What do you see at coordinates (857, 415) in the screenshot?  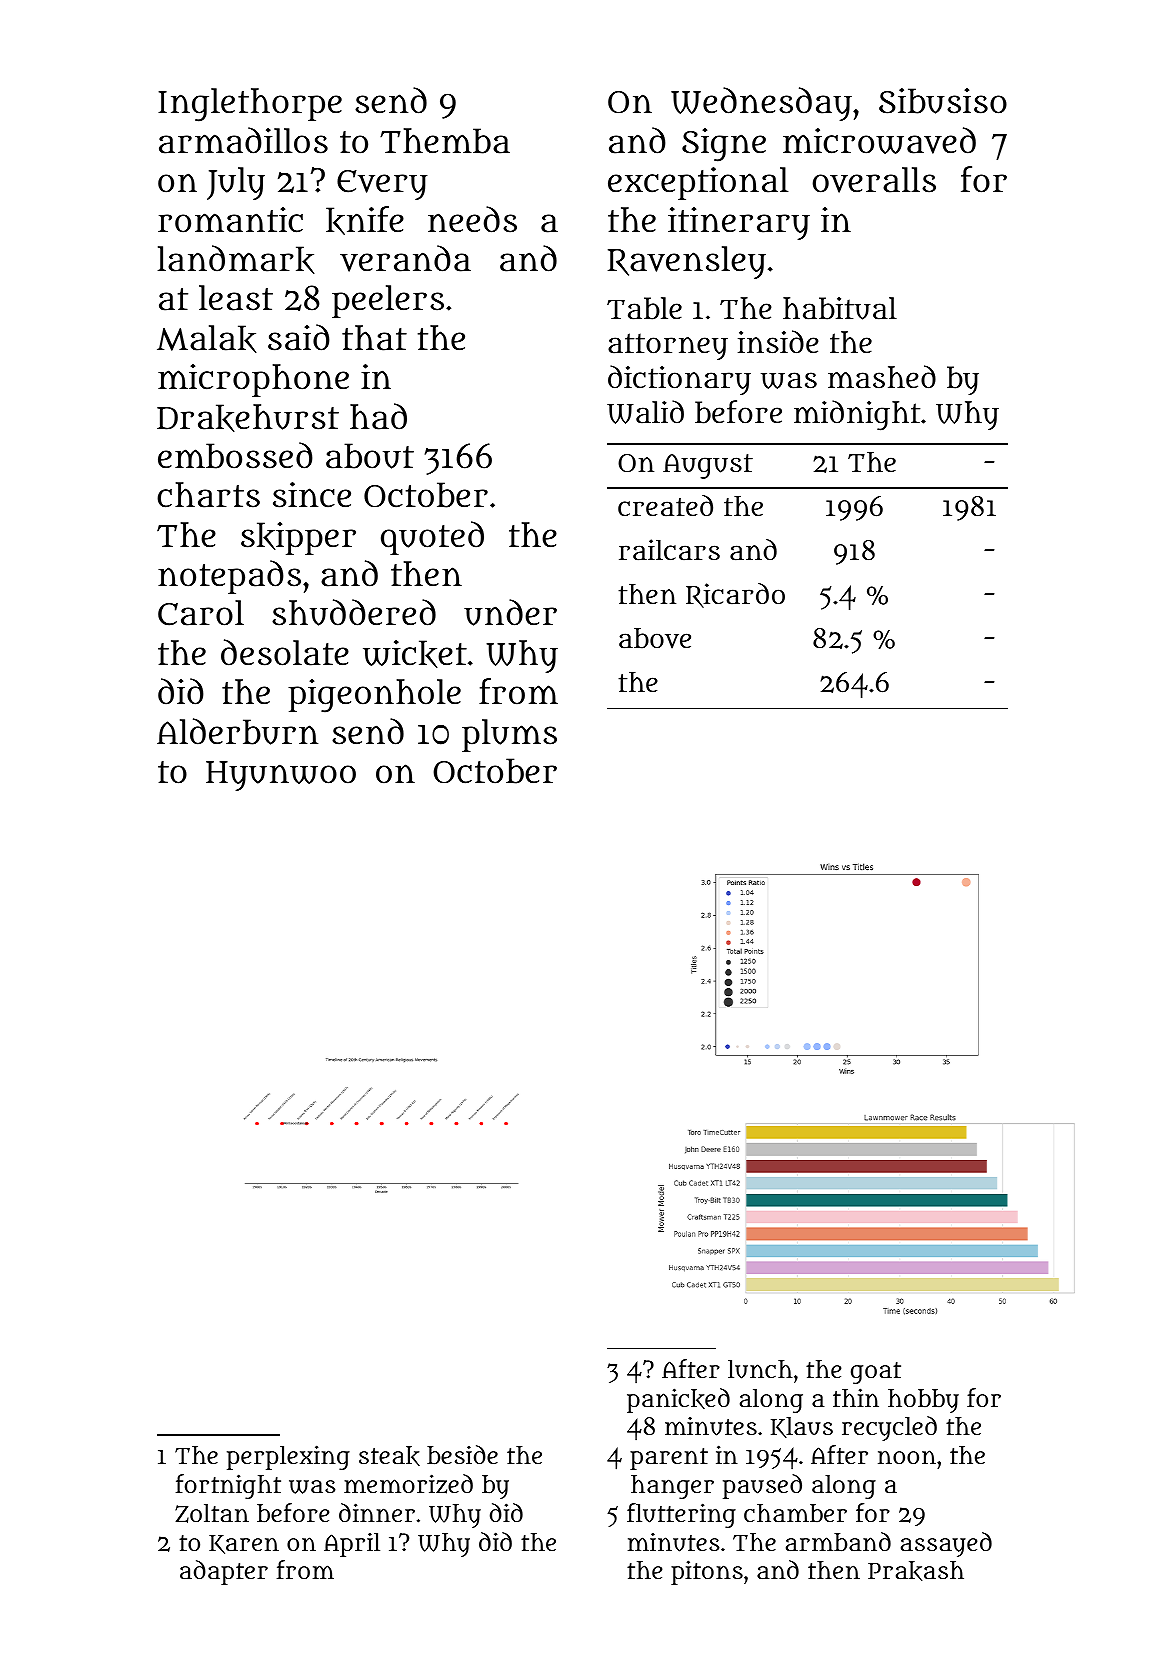 I see `midnight` at bounding box center [857, 415].
